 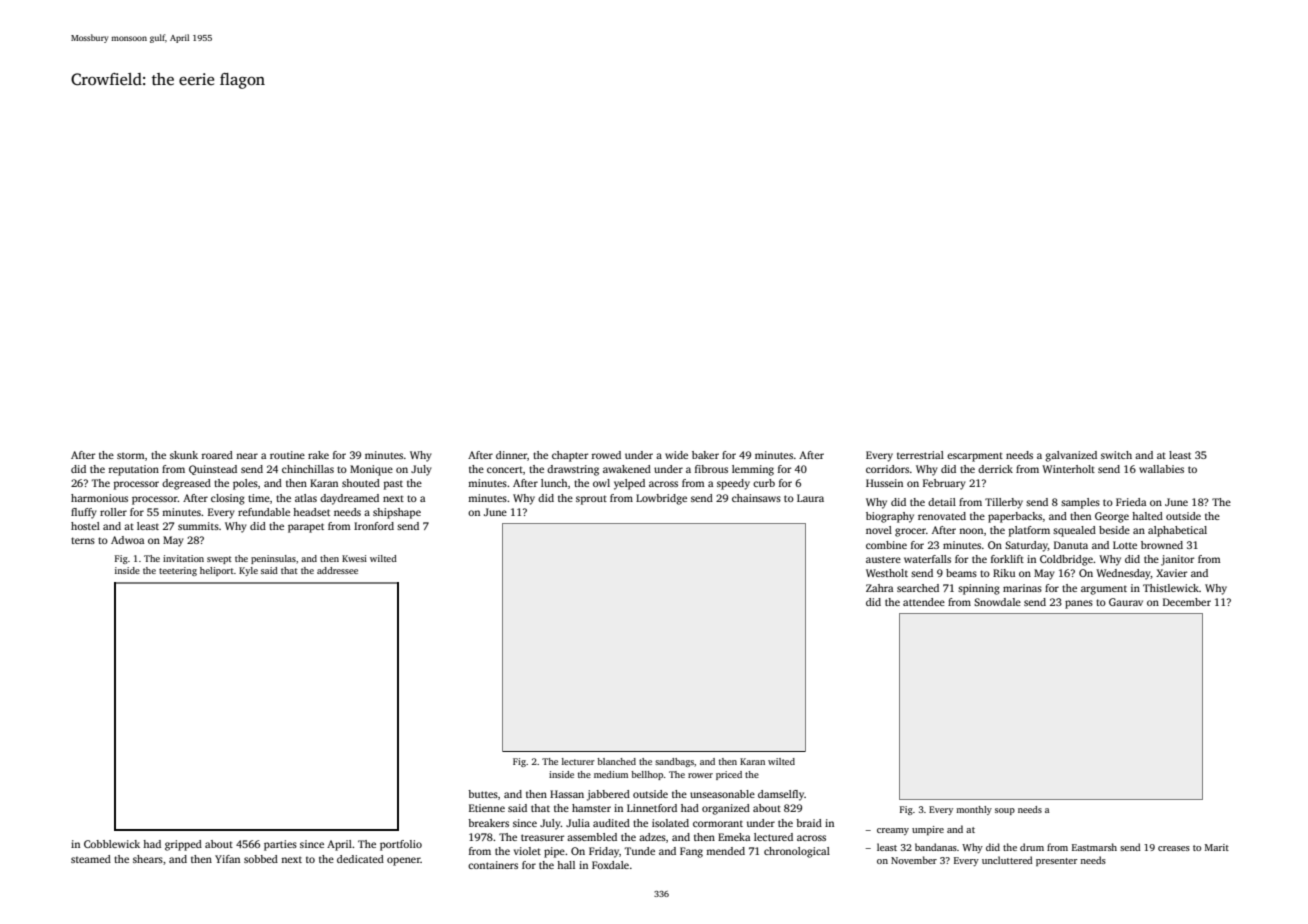 What do you see at coordinates (676, 455) in the page?
I see `wide` at bounding box center [676, 455].
